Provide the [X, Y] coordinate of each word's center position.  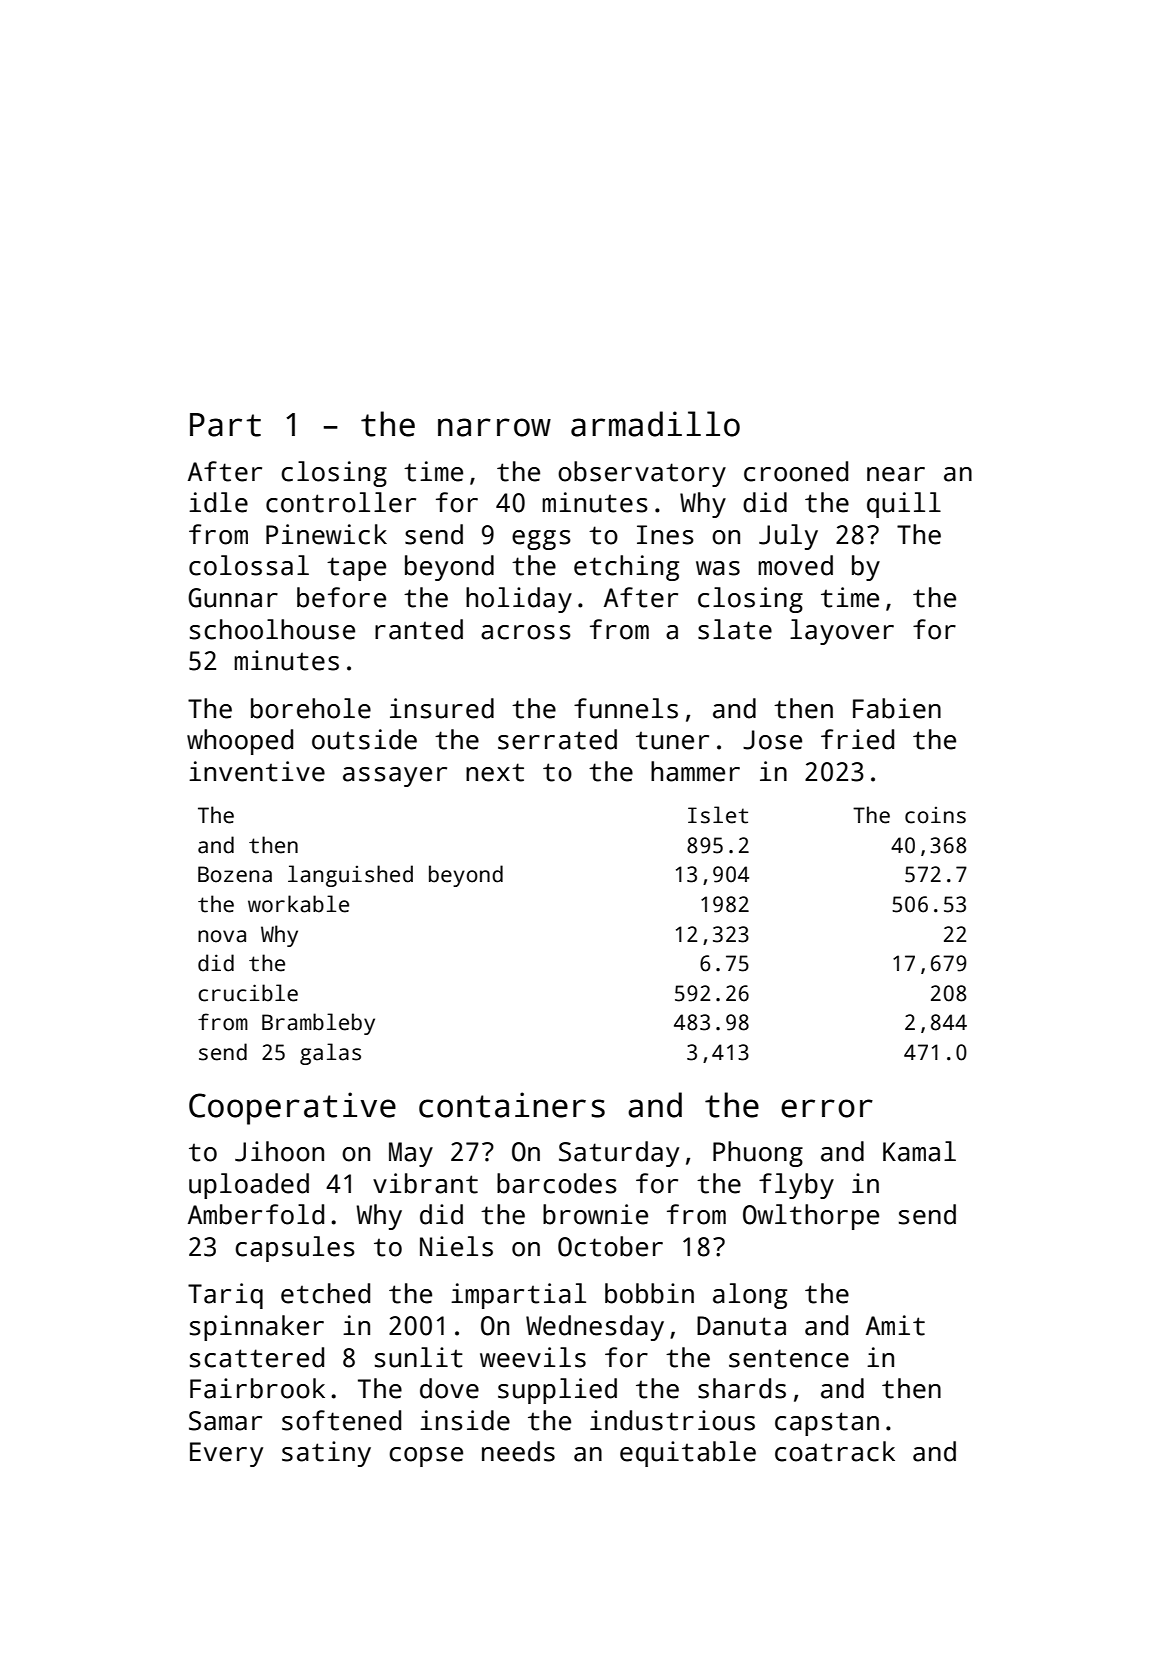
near [896, 474]
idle [218, 502]
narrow [494, 427]
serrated [557, 739]
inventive [257, 771]
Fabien [897, 708]
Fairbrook [257, 1388]
